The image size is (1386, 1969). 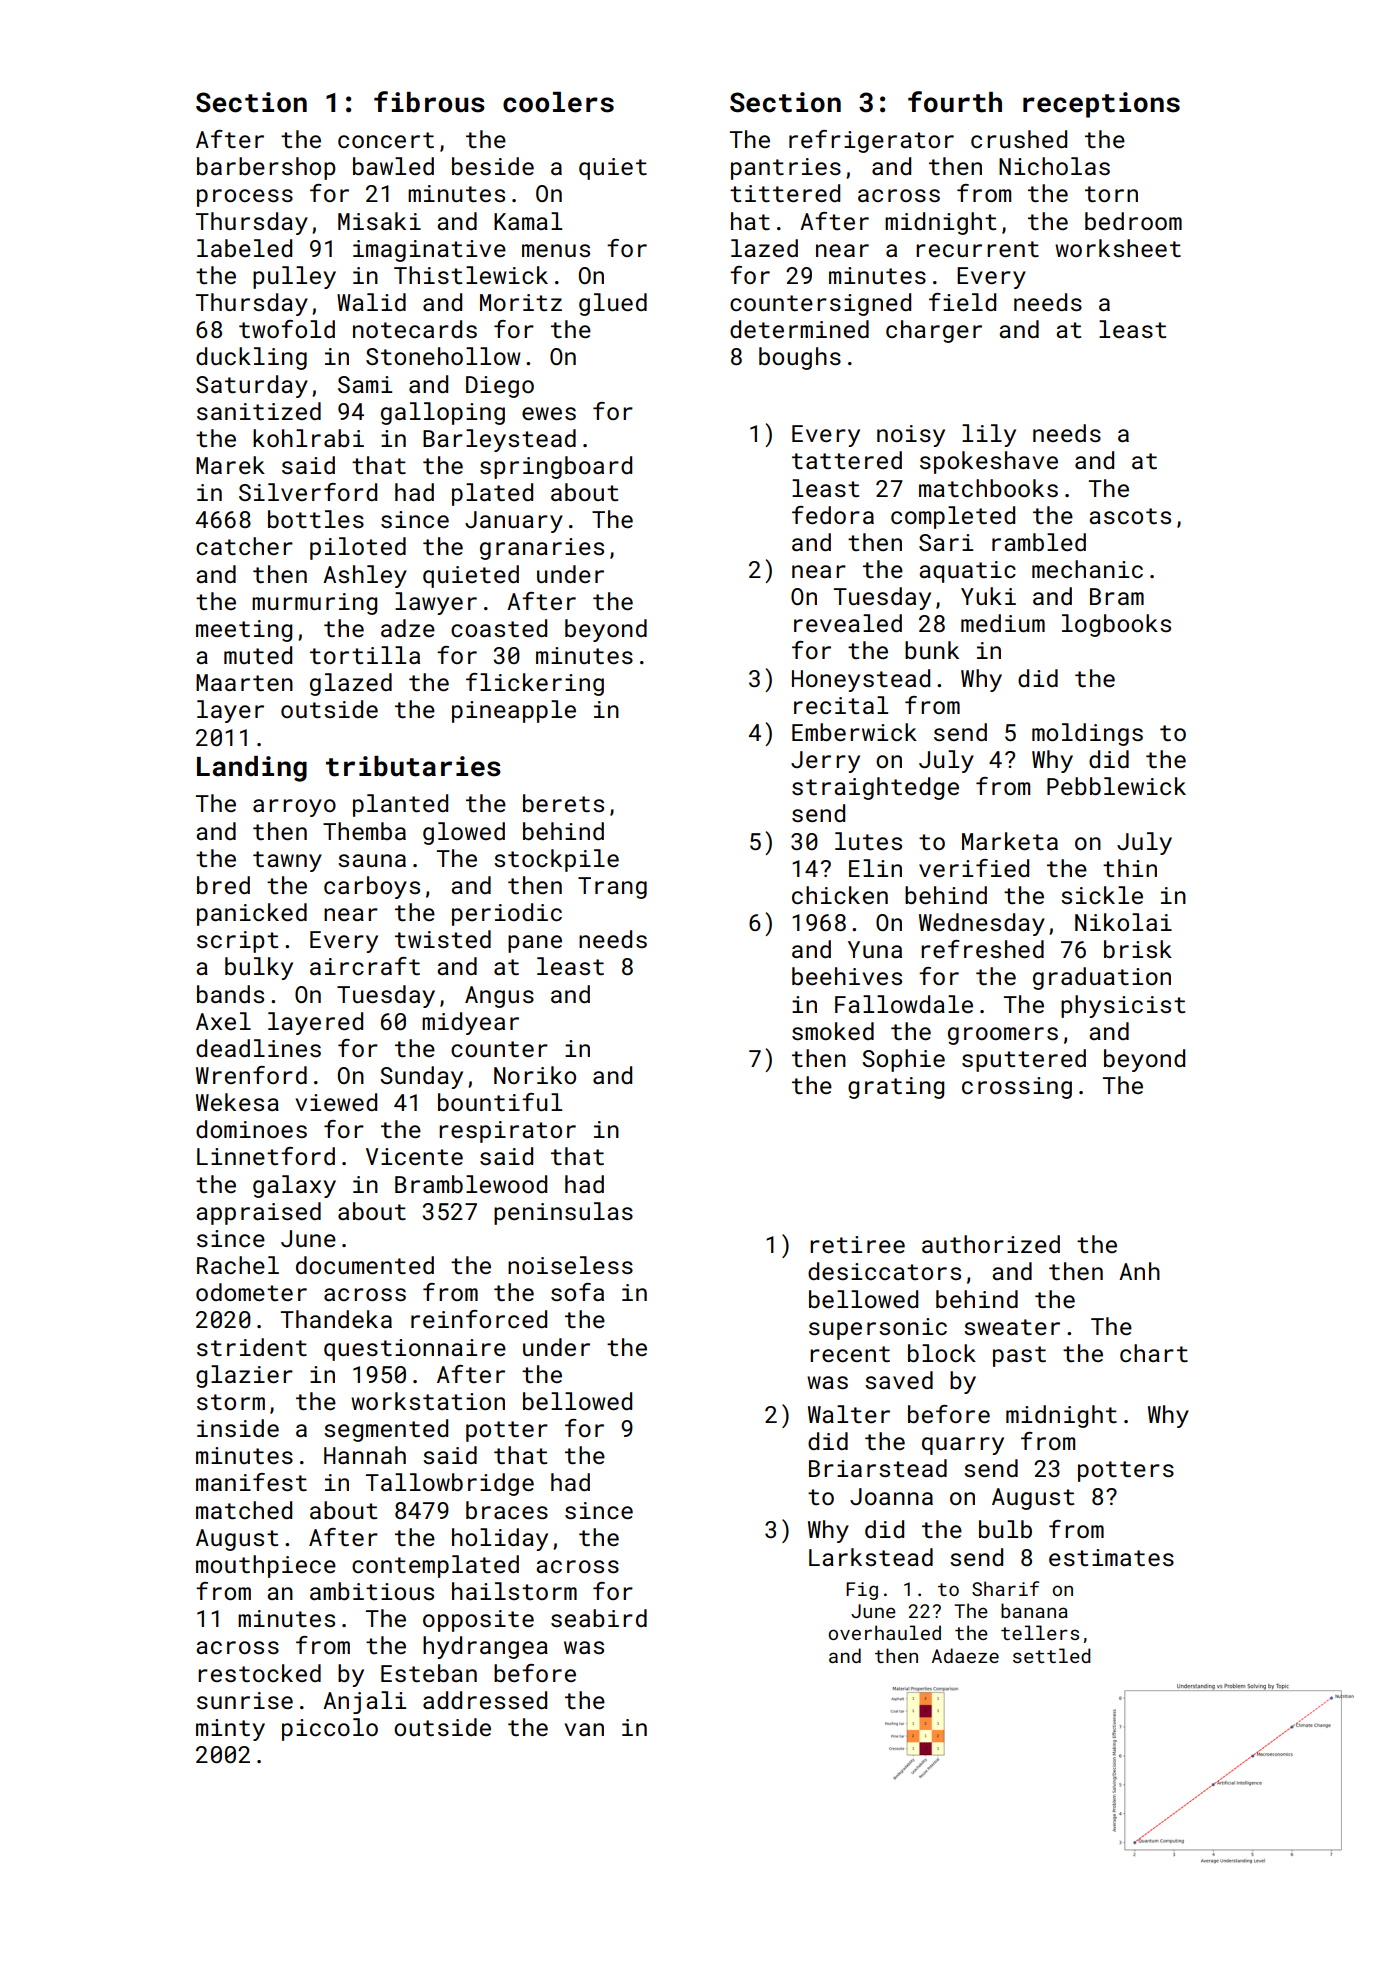 What do you see at coordinates (372, 1591) in the screenshot?
I see `ambitious` at bounding box center [372, 1591].
